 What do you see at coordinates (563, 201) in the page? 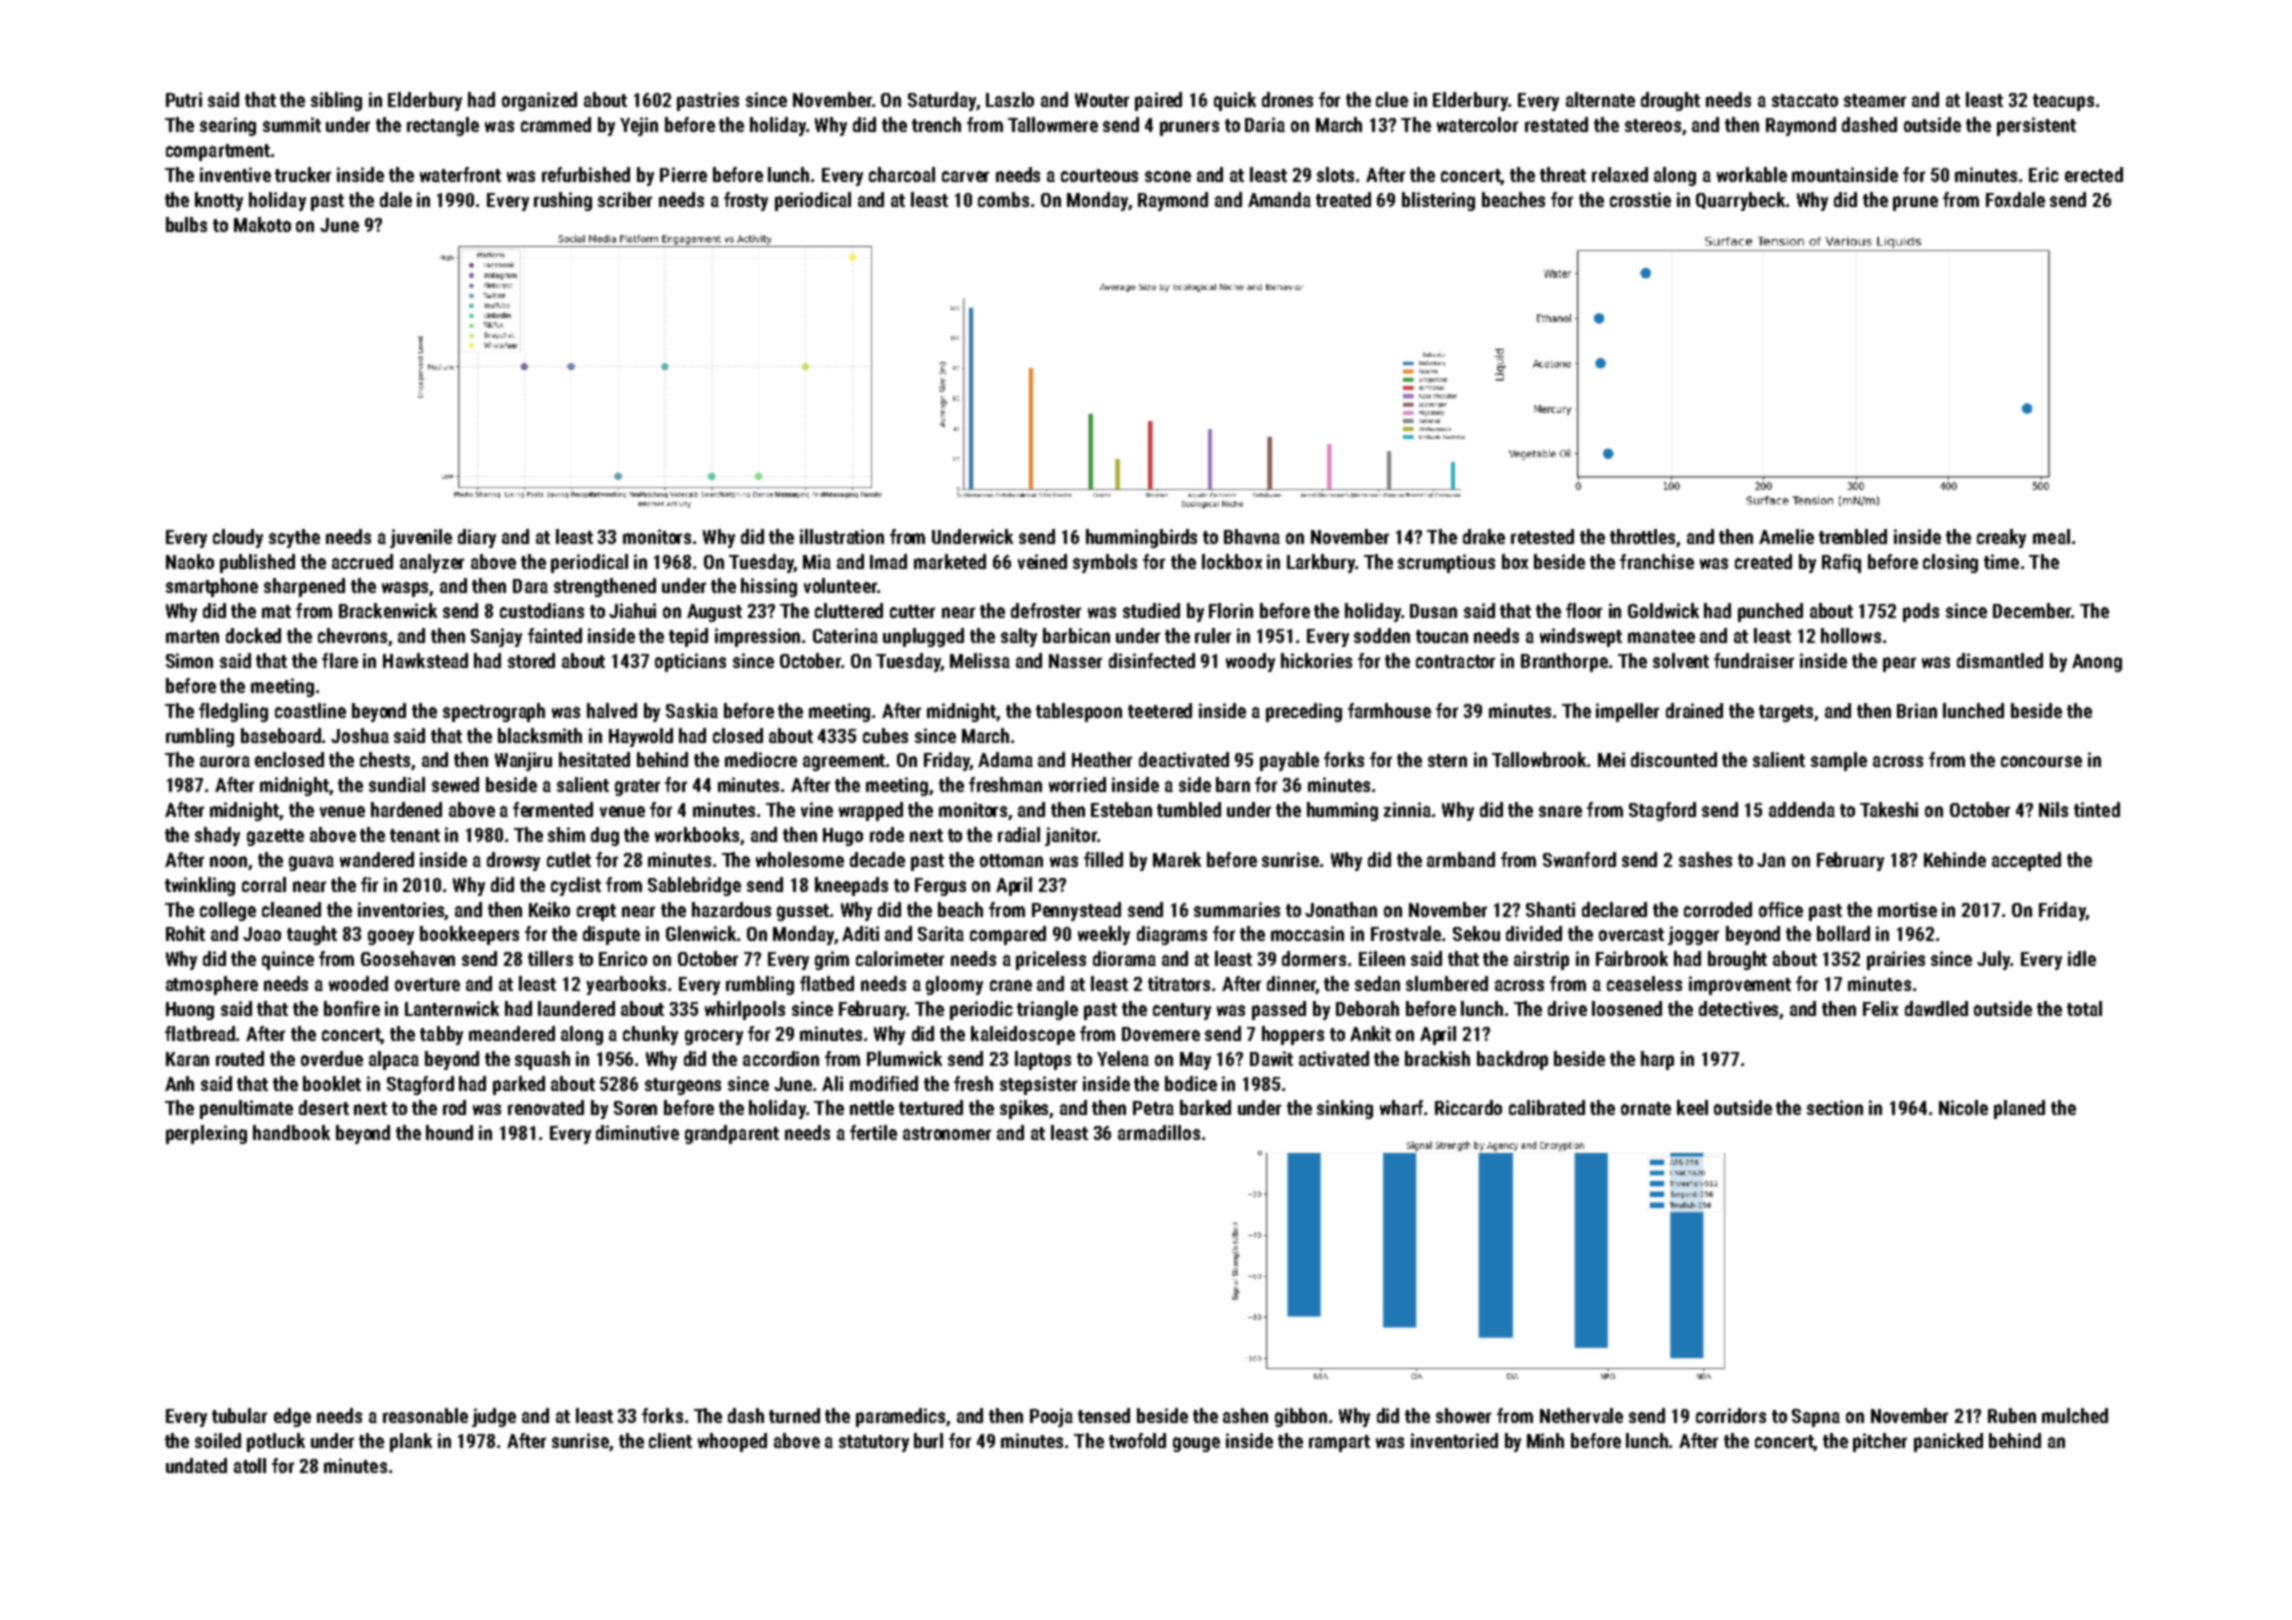
I see `rushing` at bounding box center [563, 201].
